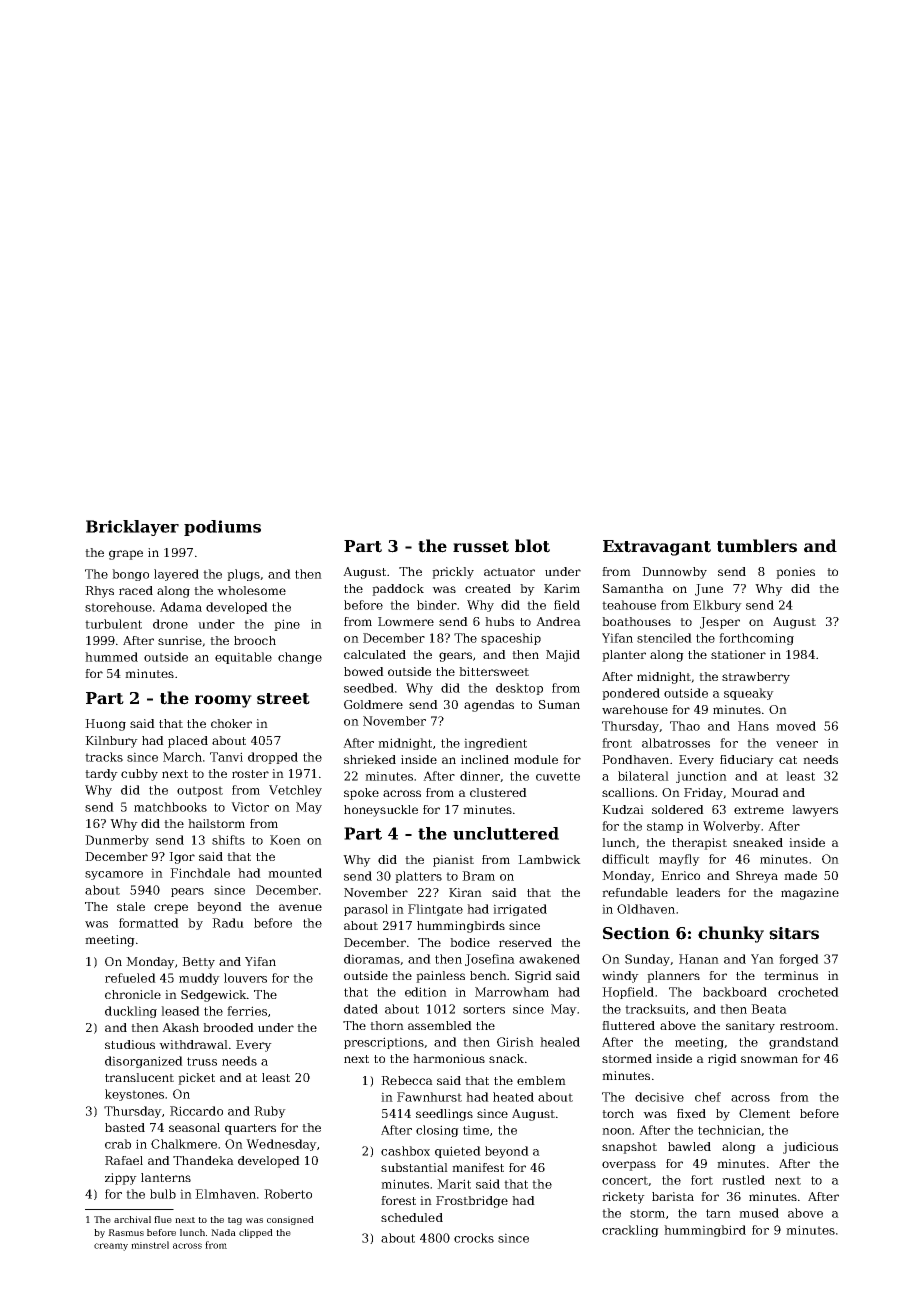 Image resolution: width=924 pixels, height=1308 pixels. I want to click on Radu, so click(228, 923).
